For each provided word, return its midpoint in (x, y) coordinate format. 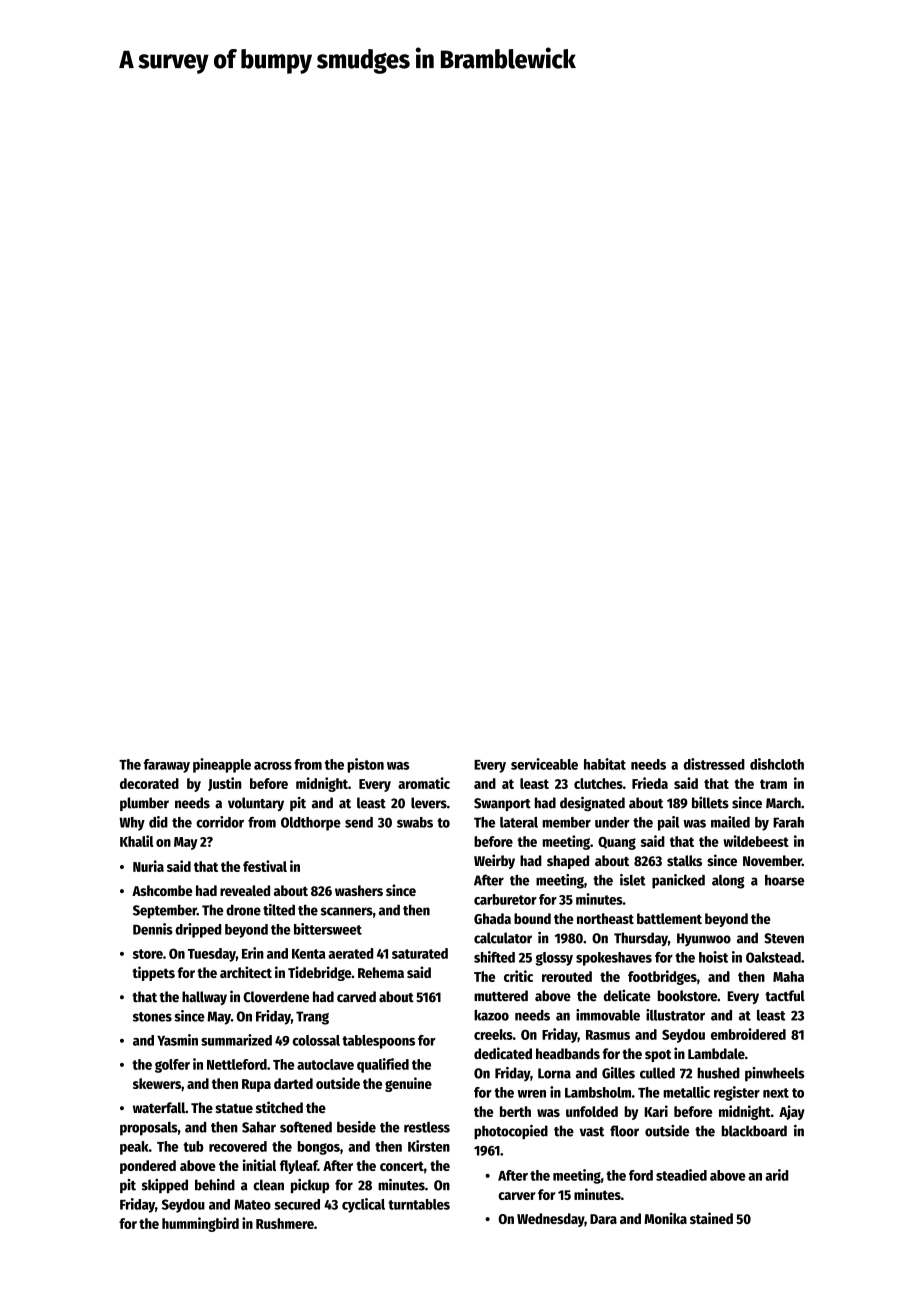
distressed (714, 764)
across (273, 766)
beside (356, 1127)
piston (365, 765)
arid (776, 1175)
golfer (172, 1066)
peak (134, 1148)
